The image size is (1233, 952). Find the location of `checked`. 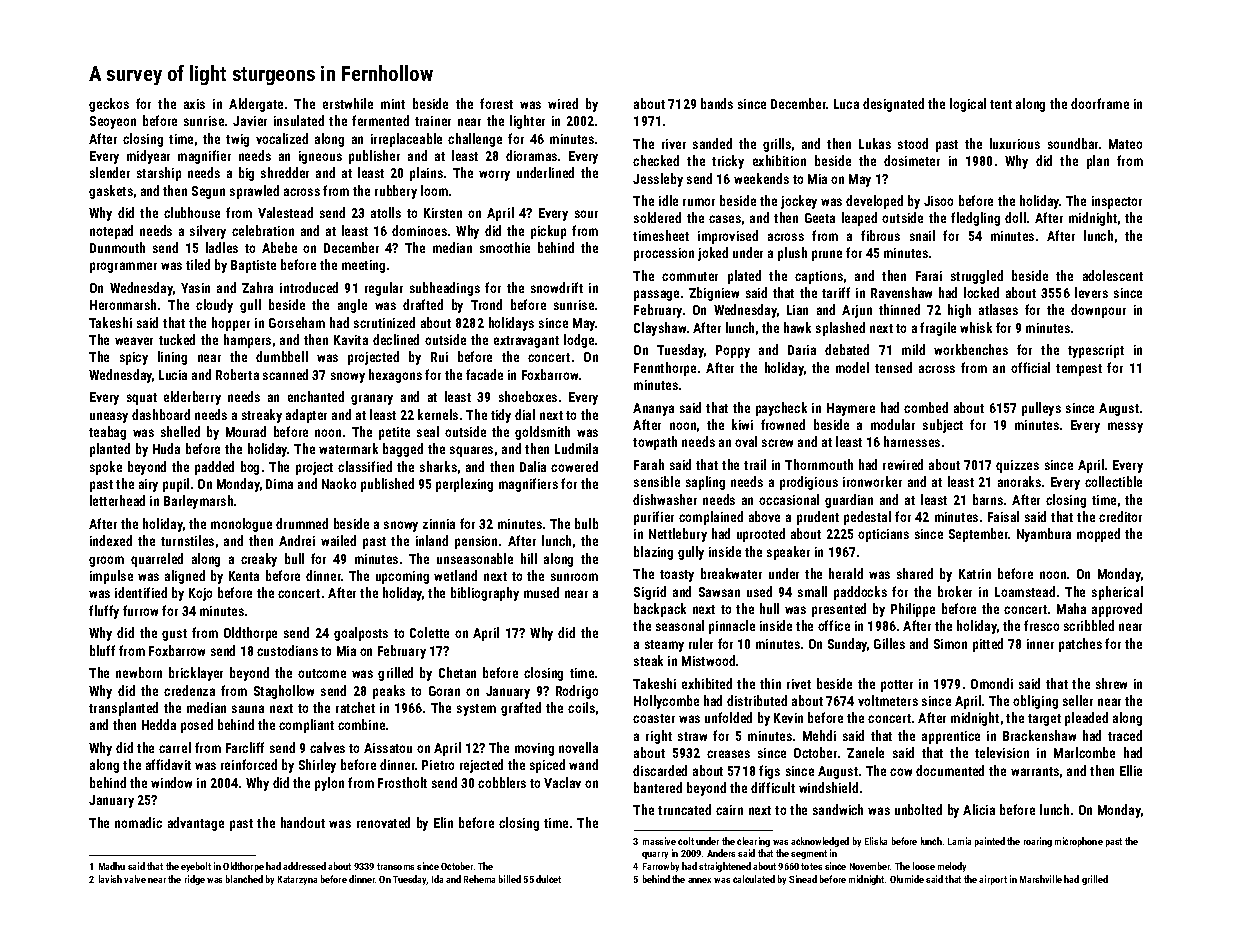

checked is located at coordinates (656, 160).
